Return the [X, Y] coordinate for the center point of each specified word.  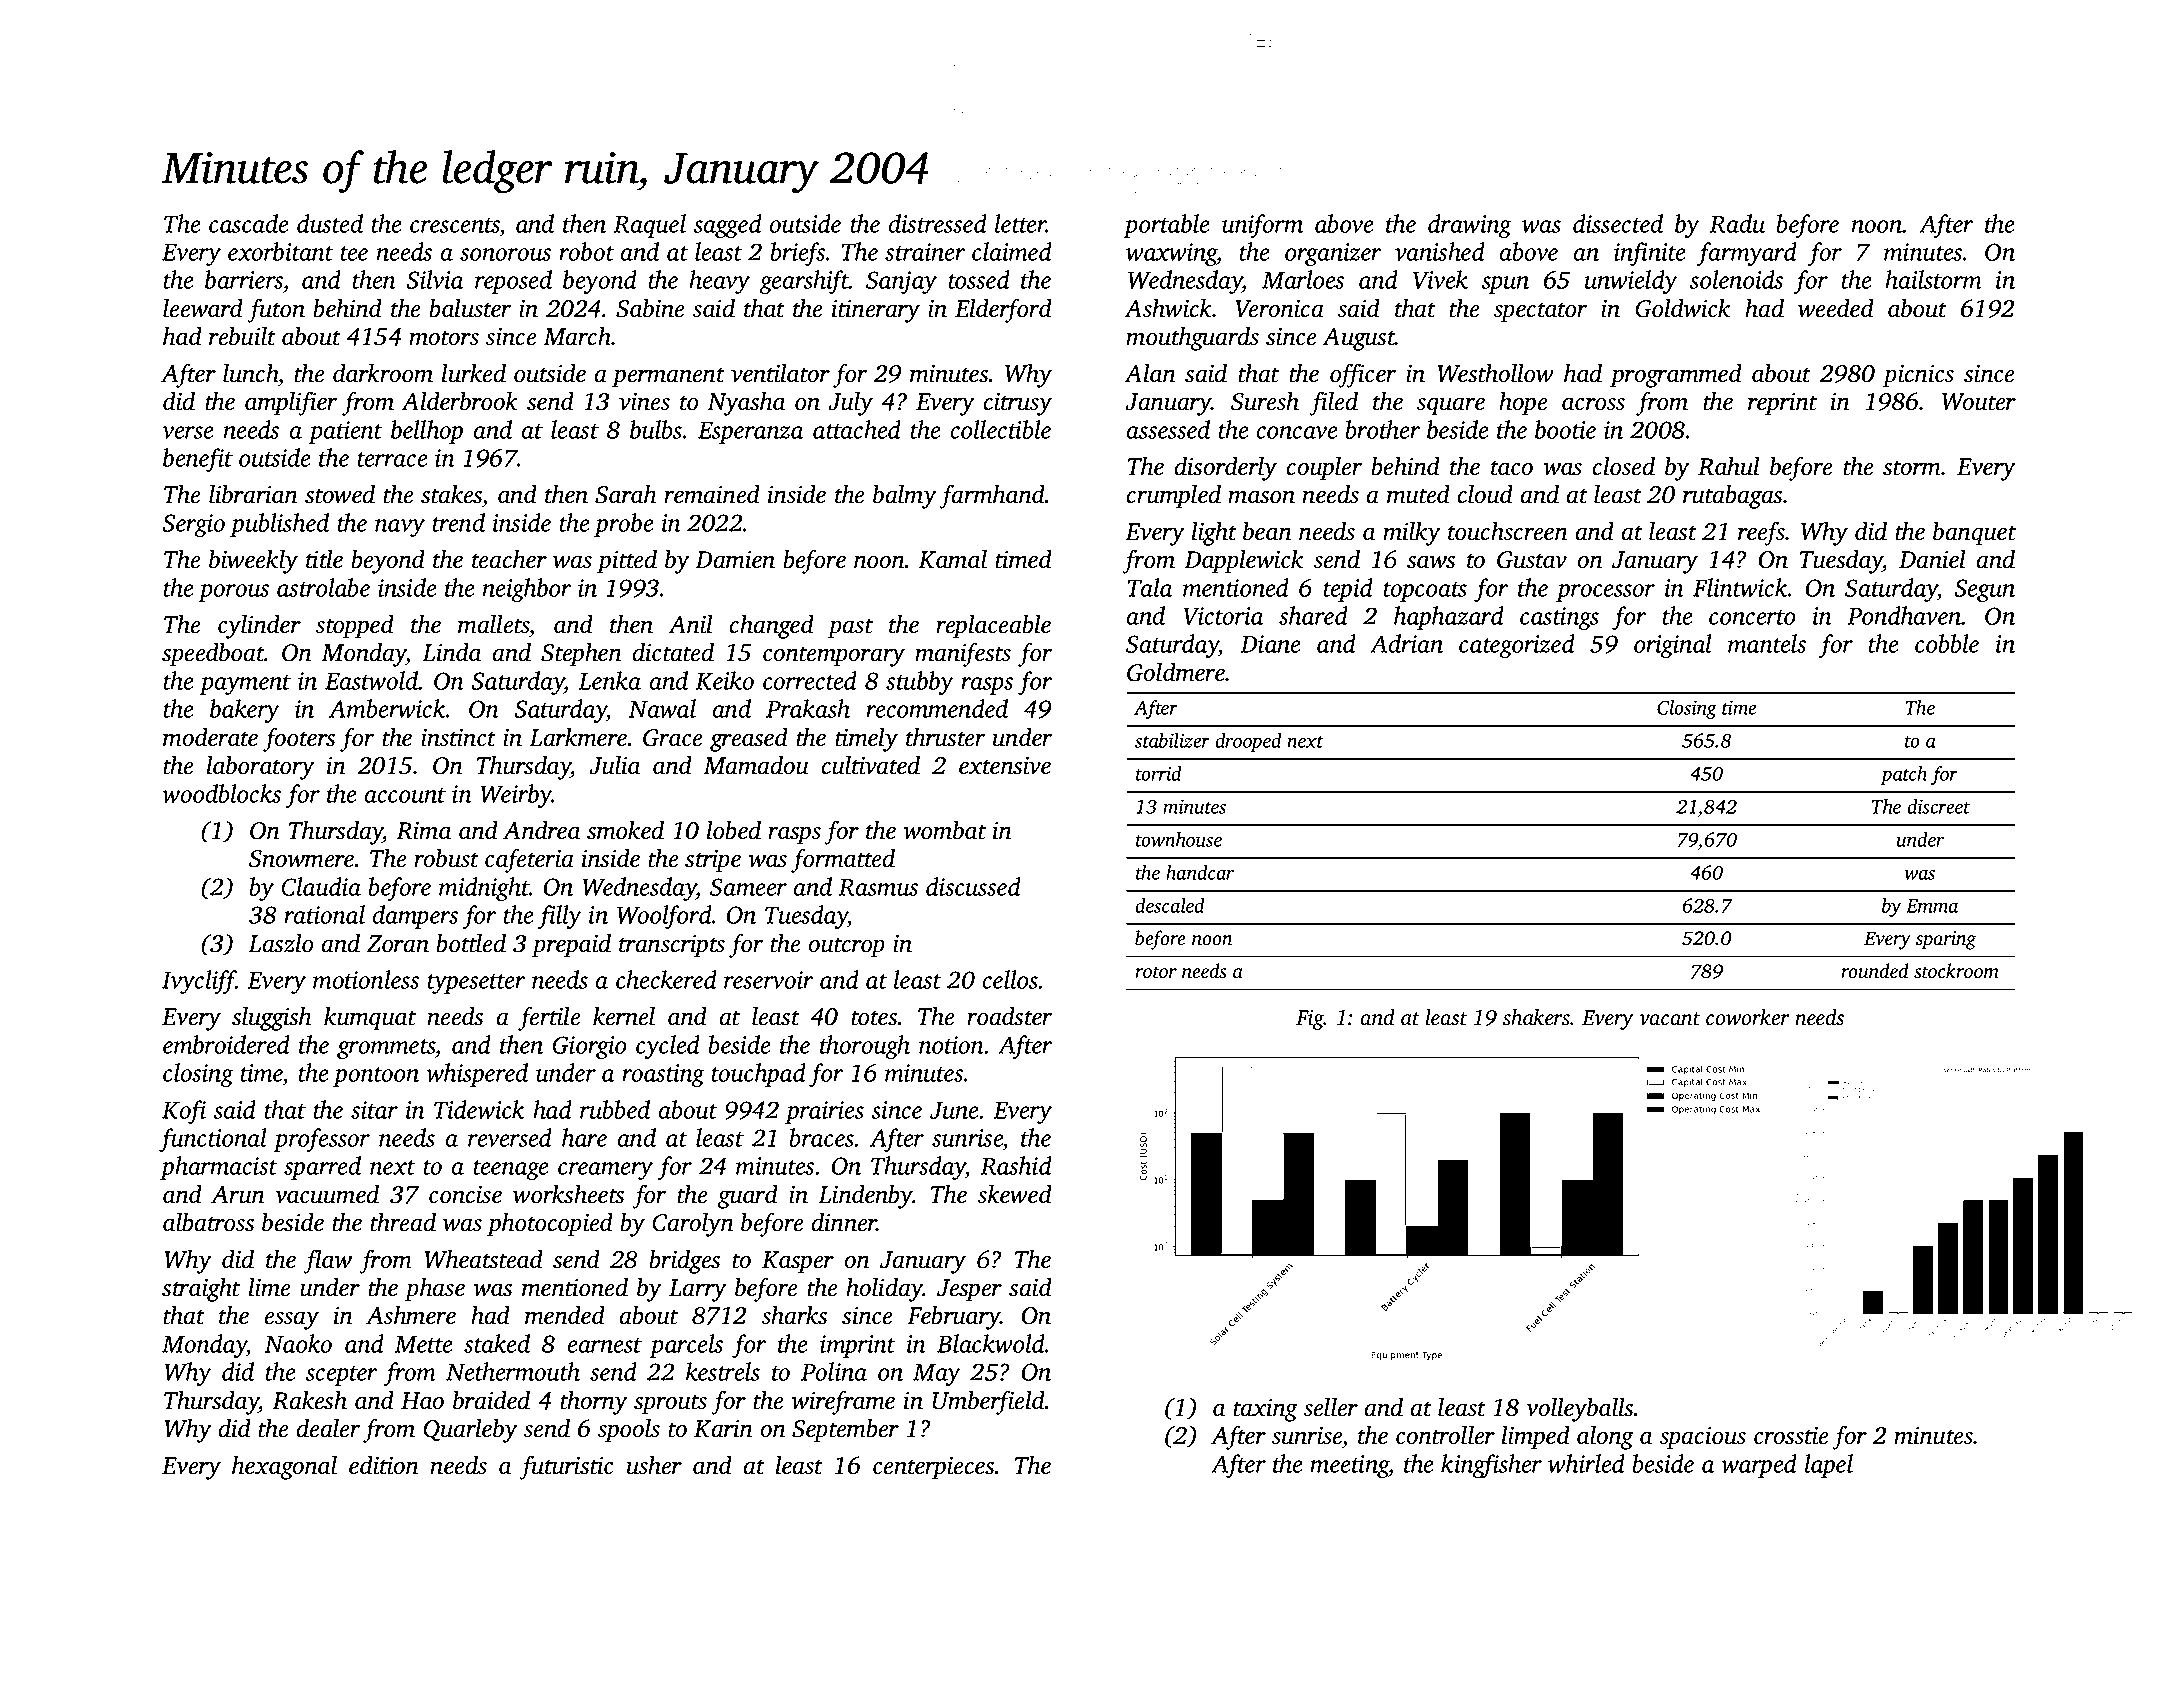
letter [1020, 223]
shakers [1536, 1017]
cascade [249, 223]
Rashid [1016, 1165]
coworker [1748, 1017]
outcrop [846, 947]
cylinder [259, 626]
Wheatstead [483, 1259]
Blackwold [991, 1343]
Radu [1737, 223]
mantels [1767, 643]
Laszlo [281, 943]
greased [749, 739]
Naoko [298, 1343]
